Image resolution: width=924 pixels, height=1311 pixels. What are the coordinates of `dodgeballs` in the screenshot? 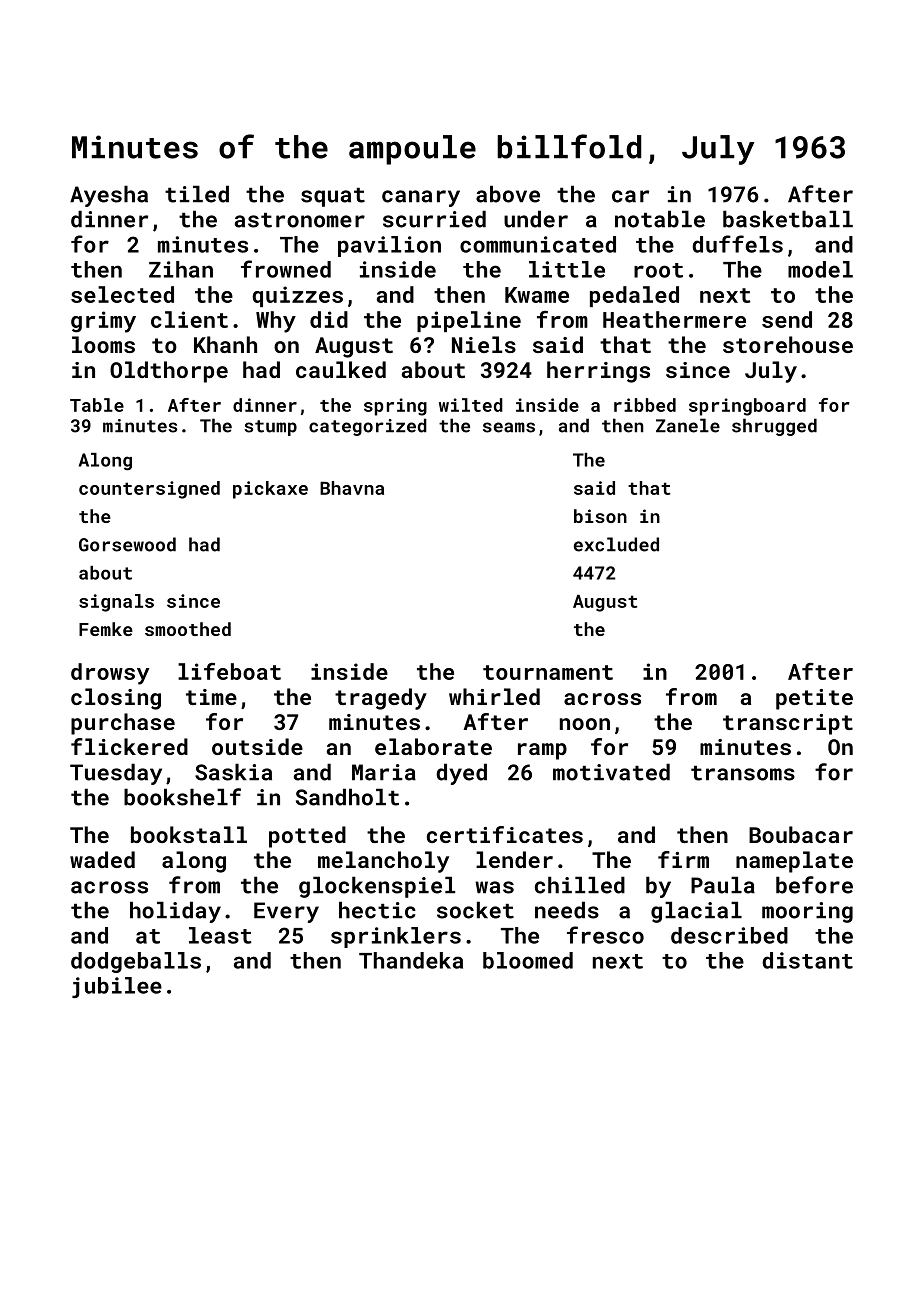 It's located at (136, 962).
